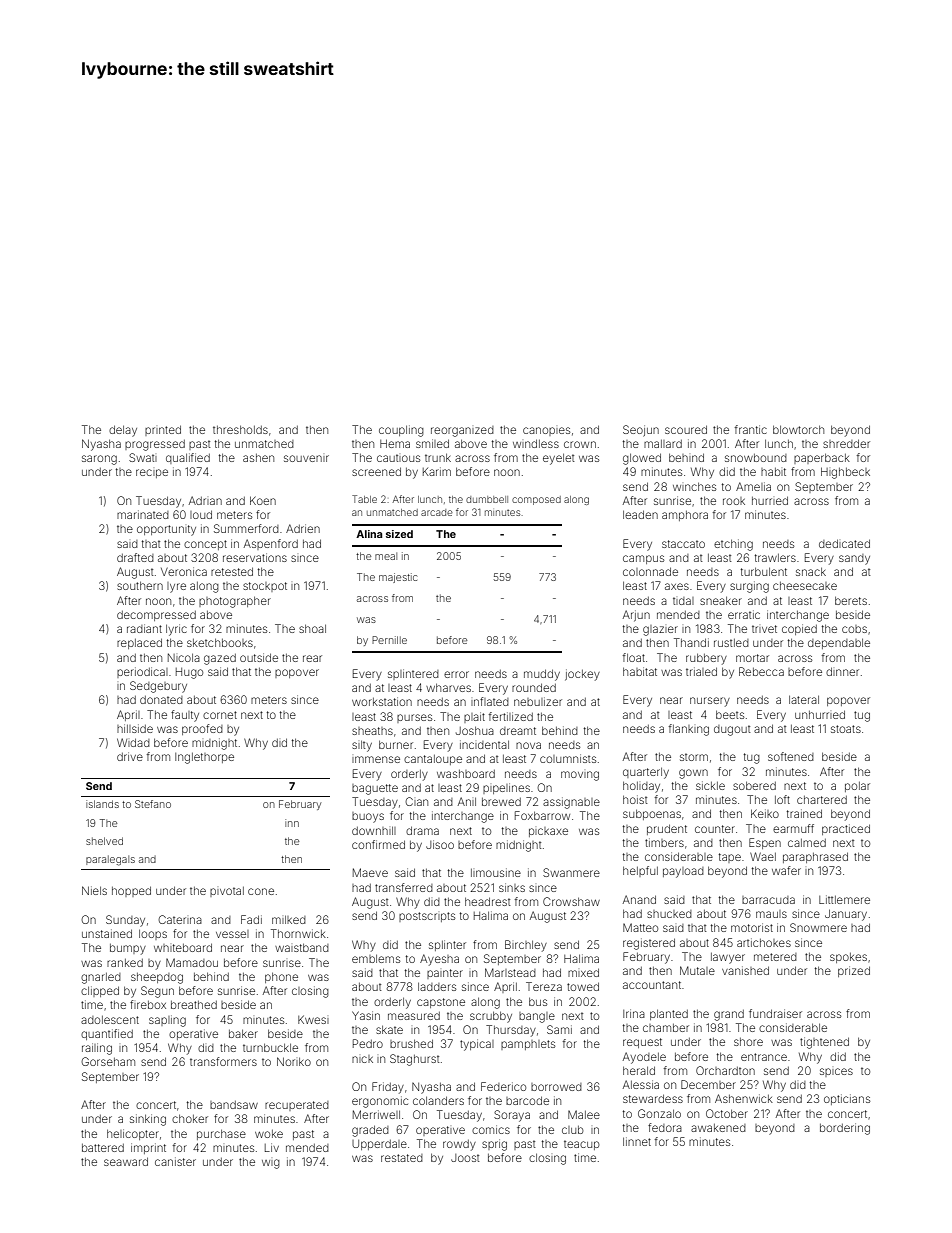  What do you see at coordinates (798, 430) in the document?
I see `blowtorch` at bounding box center [798, 430].
